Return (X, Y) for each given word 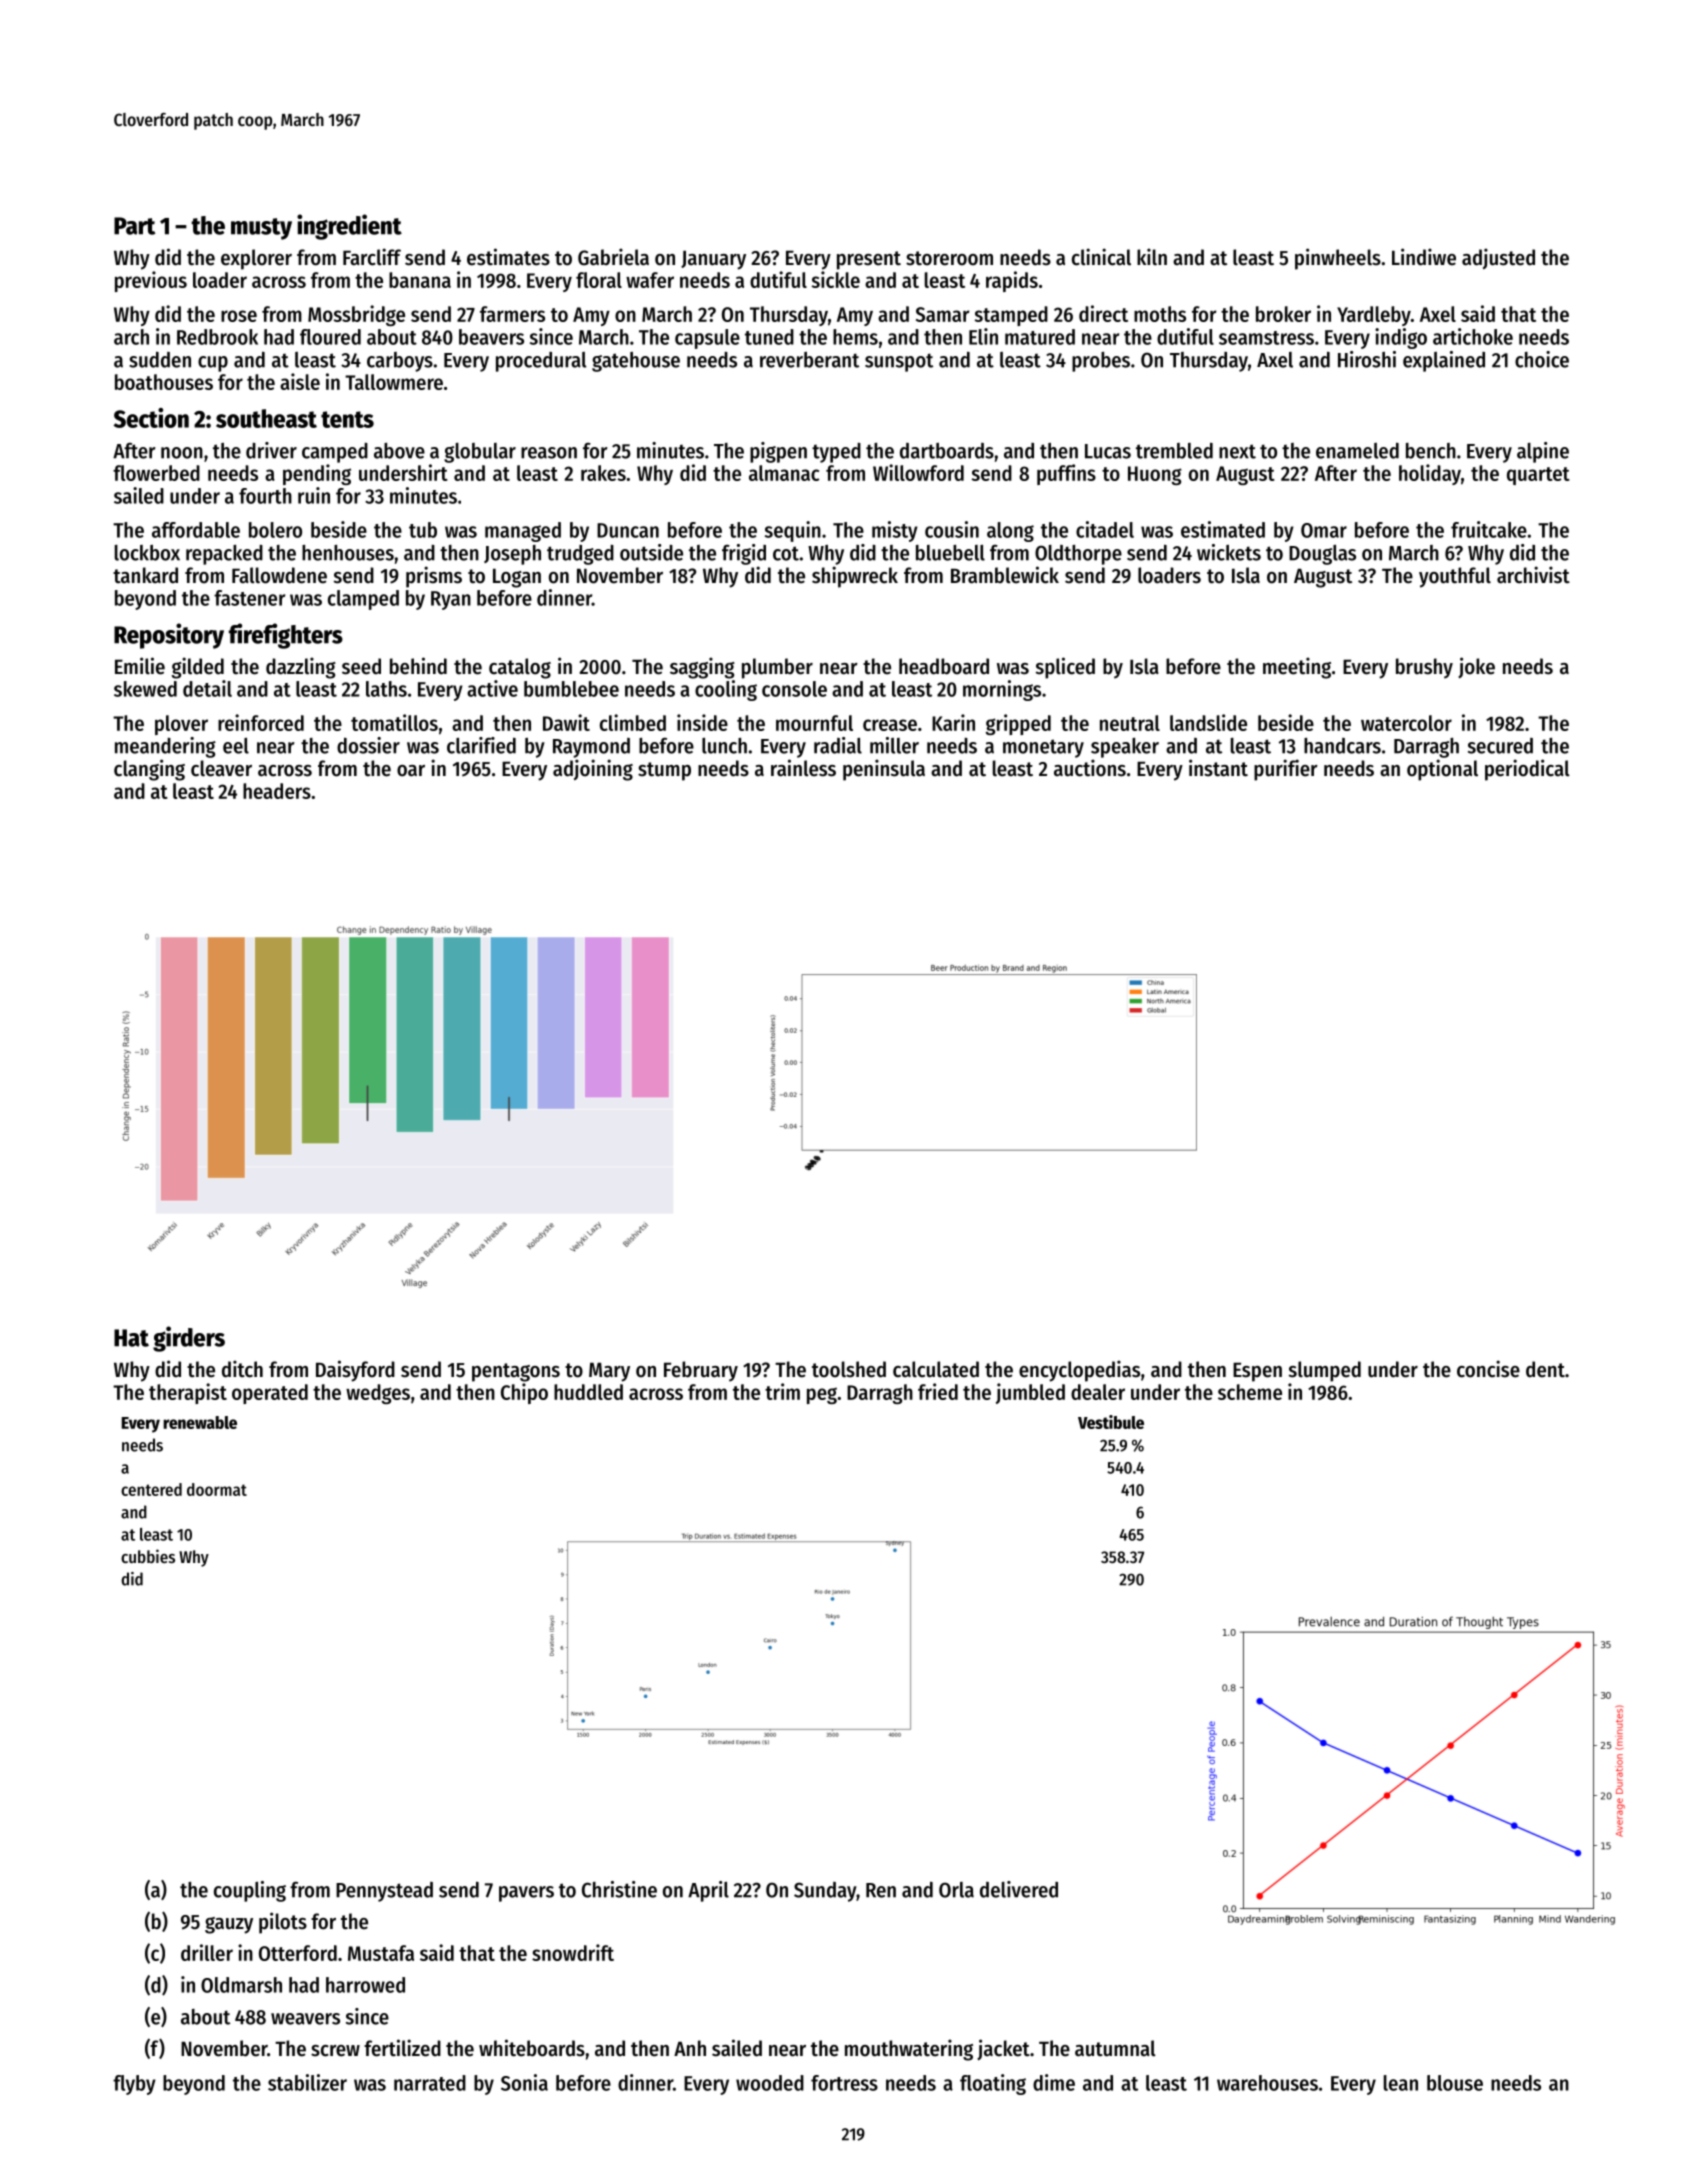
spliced (1065, 668)
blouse (1455, 2083)
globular (480, 453)
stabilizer (307, 2082)
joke (1476, 668)
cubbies (148, 1556)
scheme (1250, 1392)
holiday (1430, 474)
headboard (944, 666)
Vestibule (1111, 1422)
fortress (844, 2083)
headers (277, 791)
